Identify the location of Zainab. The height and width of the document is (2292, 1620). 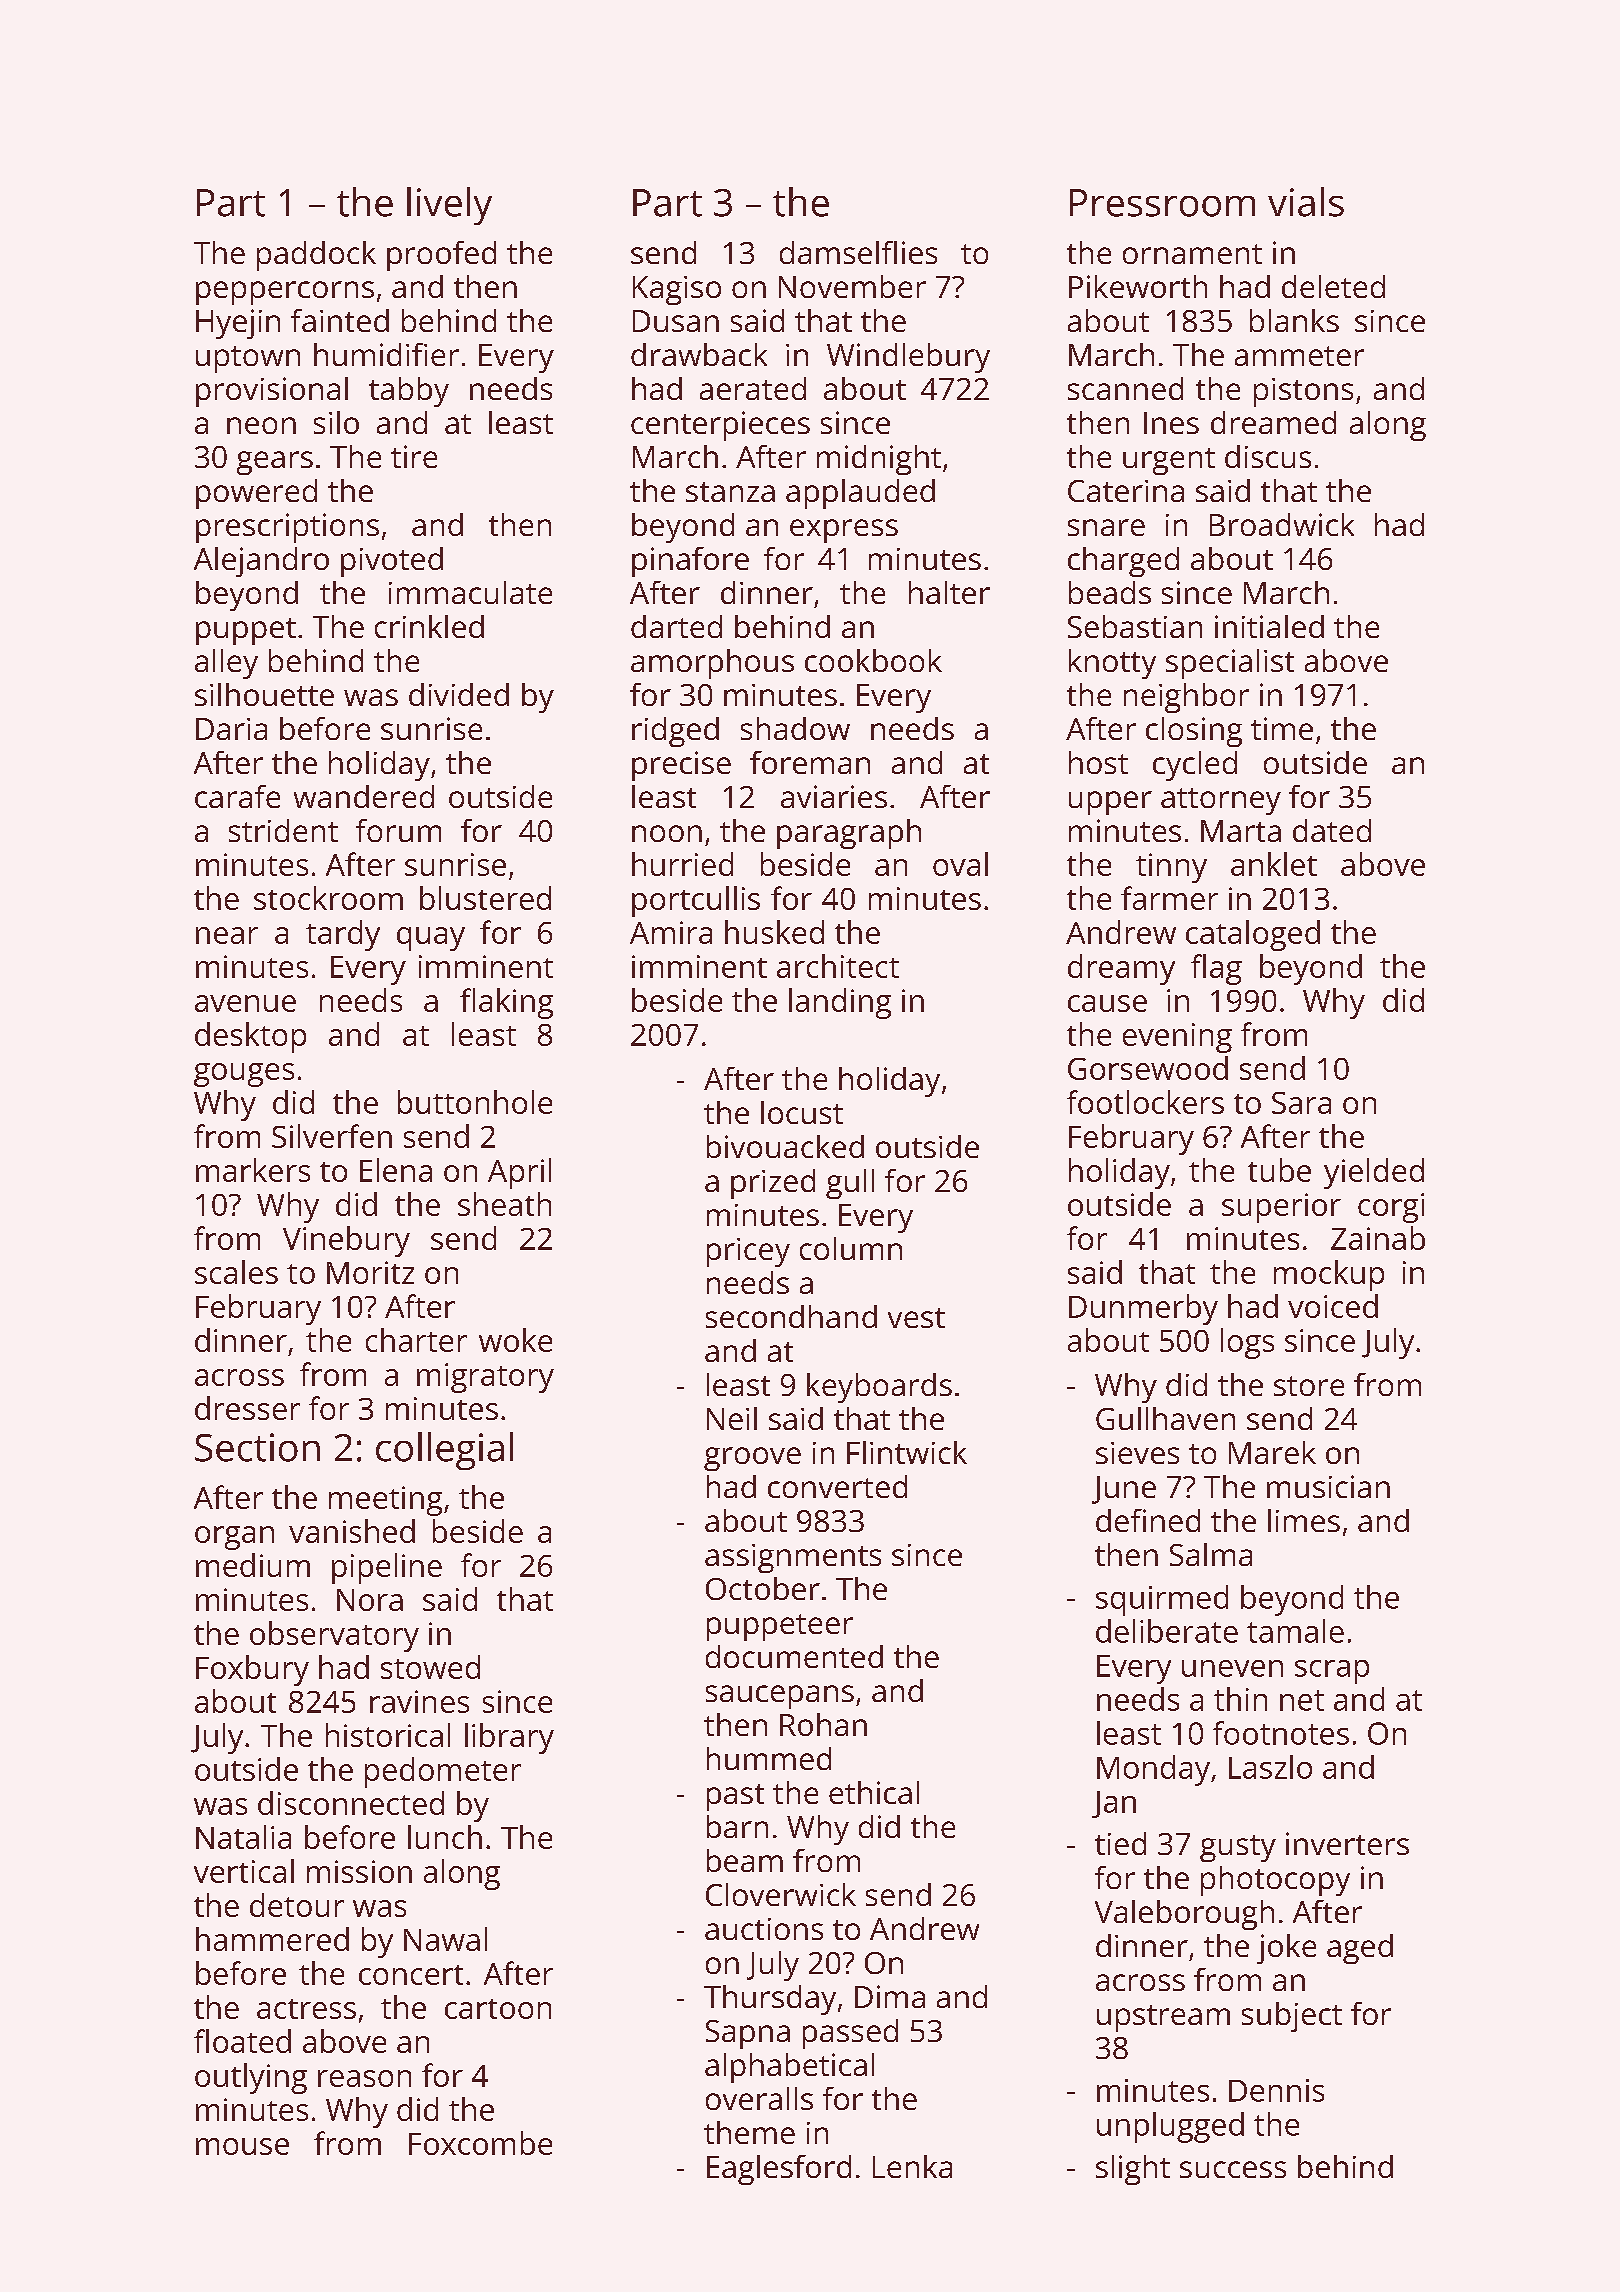
(1378, 1238).
